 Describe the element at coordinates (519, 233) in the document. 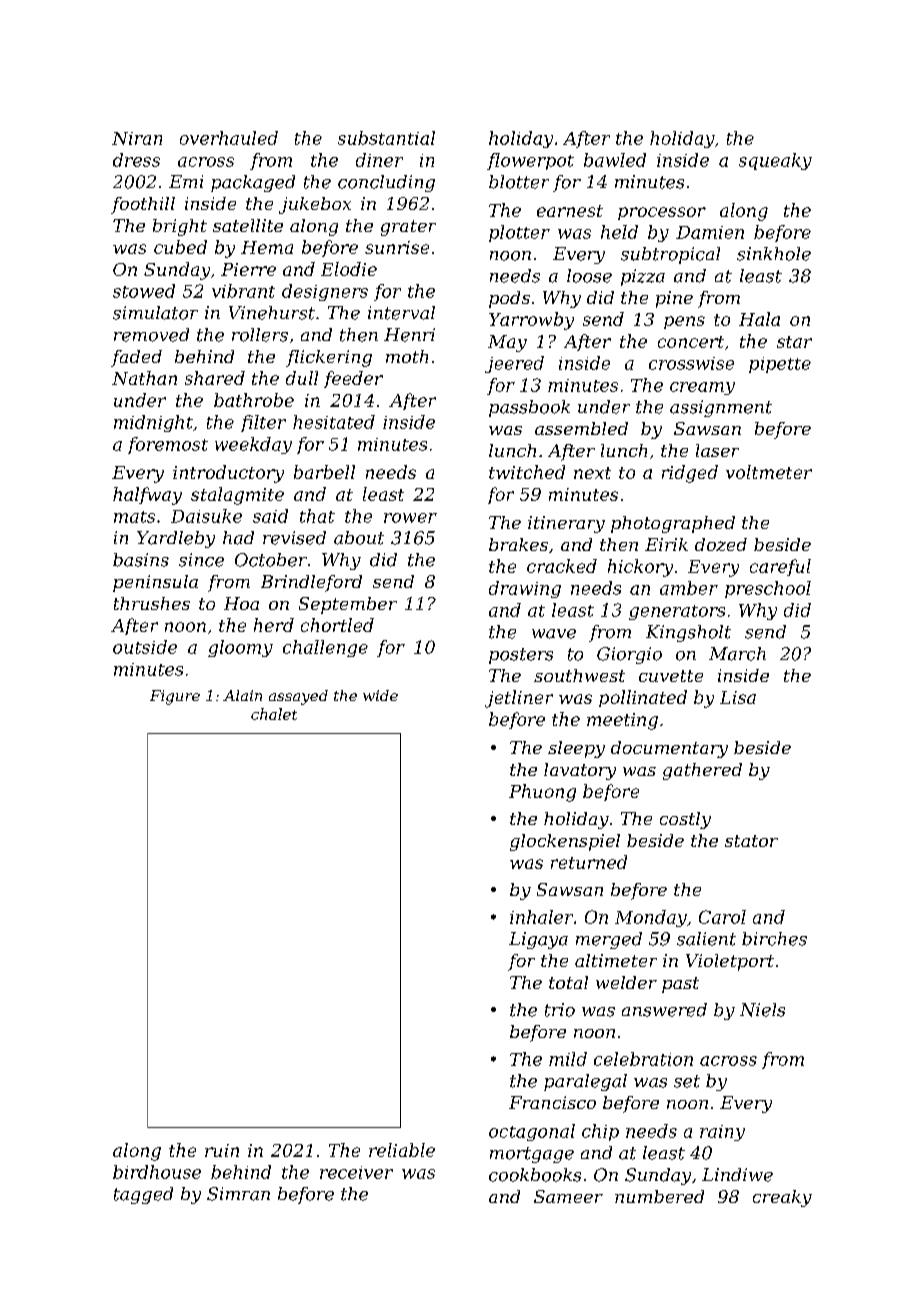

I see `plotter` at that location.
